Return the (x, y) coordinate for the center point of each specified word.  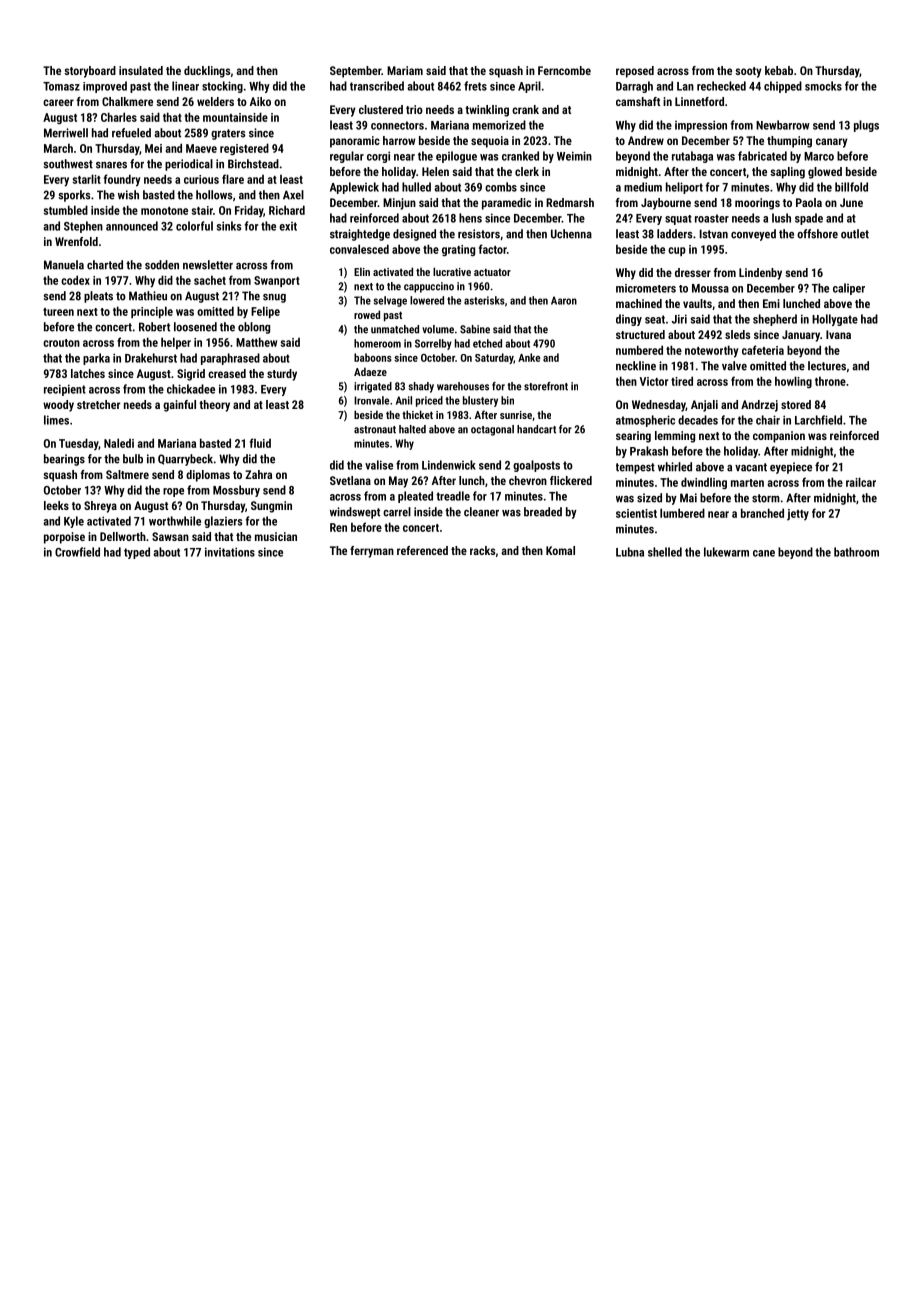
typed (137, 553)
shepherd (775, 320)
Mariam (405, 70)
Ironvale (371, 400)
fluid (260, 443)
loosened (195, 327)
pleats (98, 297)
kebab (779, 70)
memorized (499, 125)
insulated (141, 70)
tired (682, 381)
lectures (827, 366)
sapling (787, 173)
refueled (131, 133)
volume (438, 329)
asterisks (484, 300)
